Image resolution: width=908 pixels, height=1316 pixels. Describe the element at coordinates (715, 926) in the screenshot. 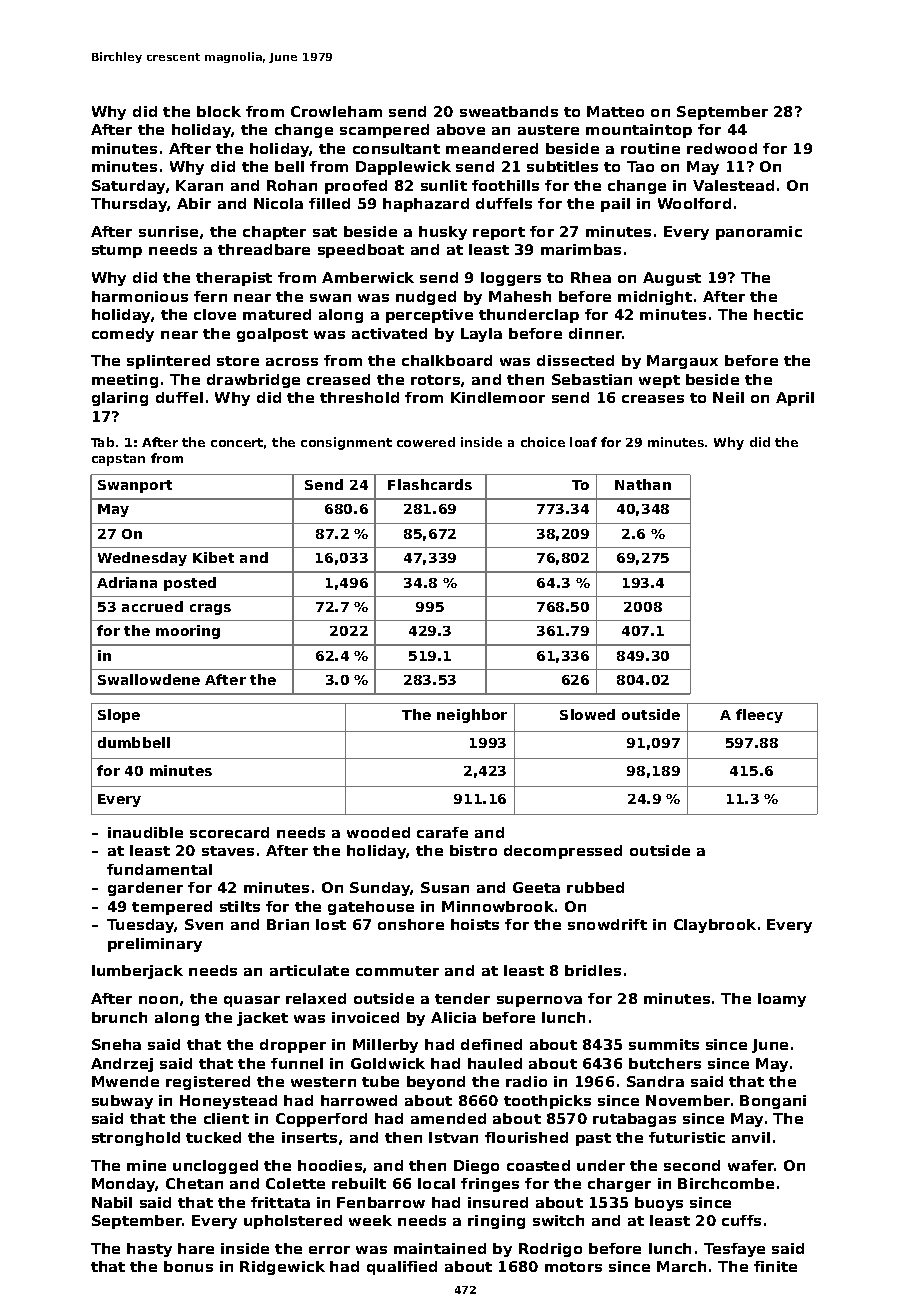

I see `Claybrook` at that location.
